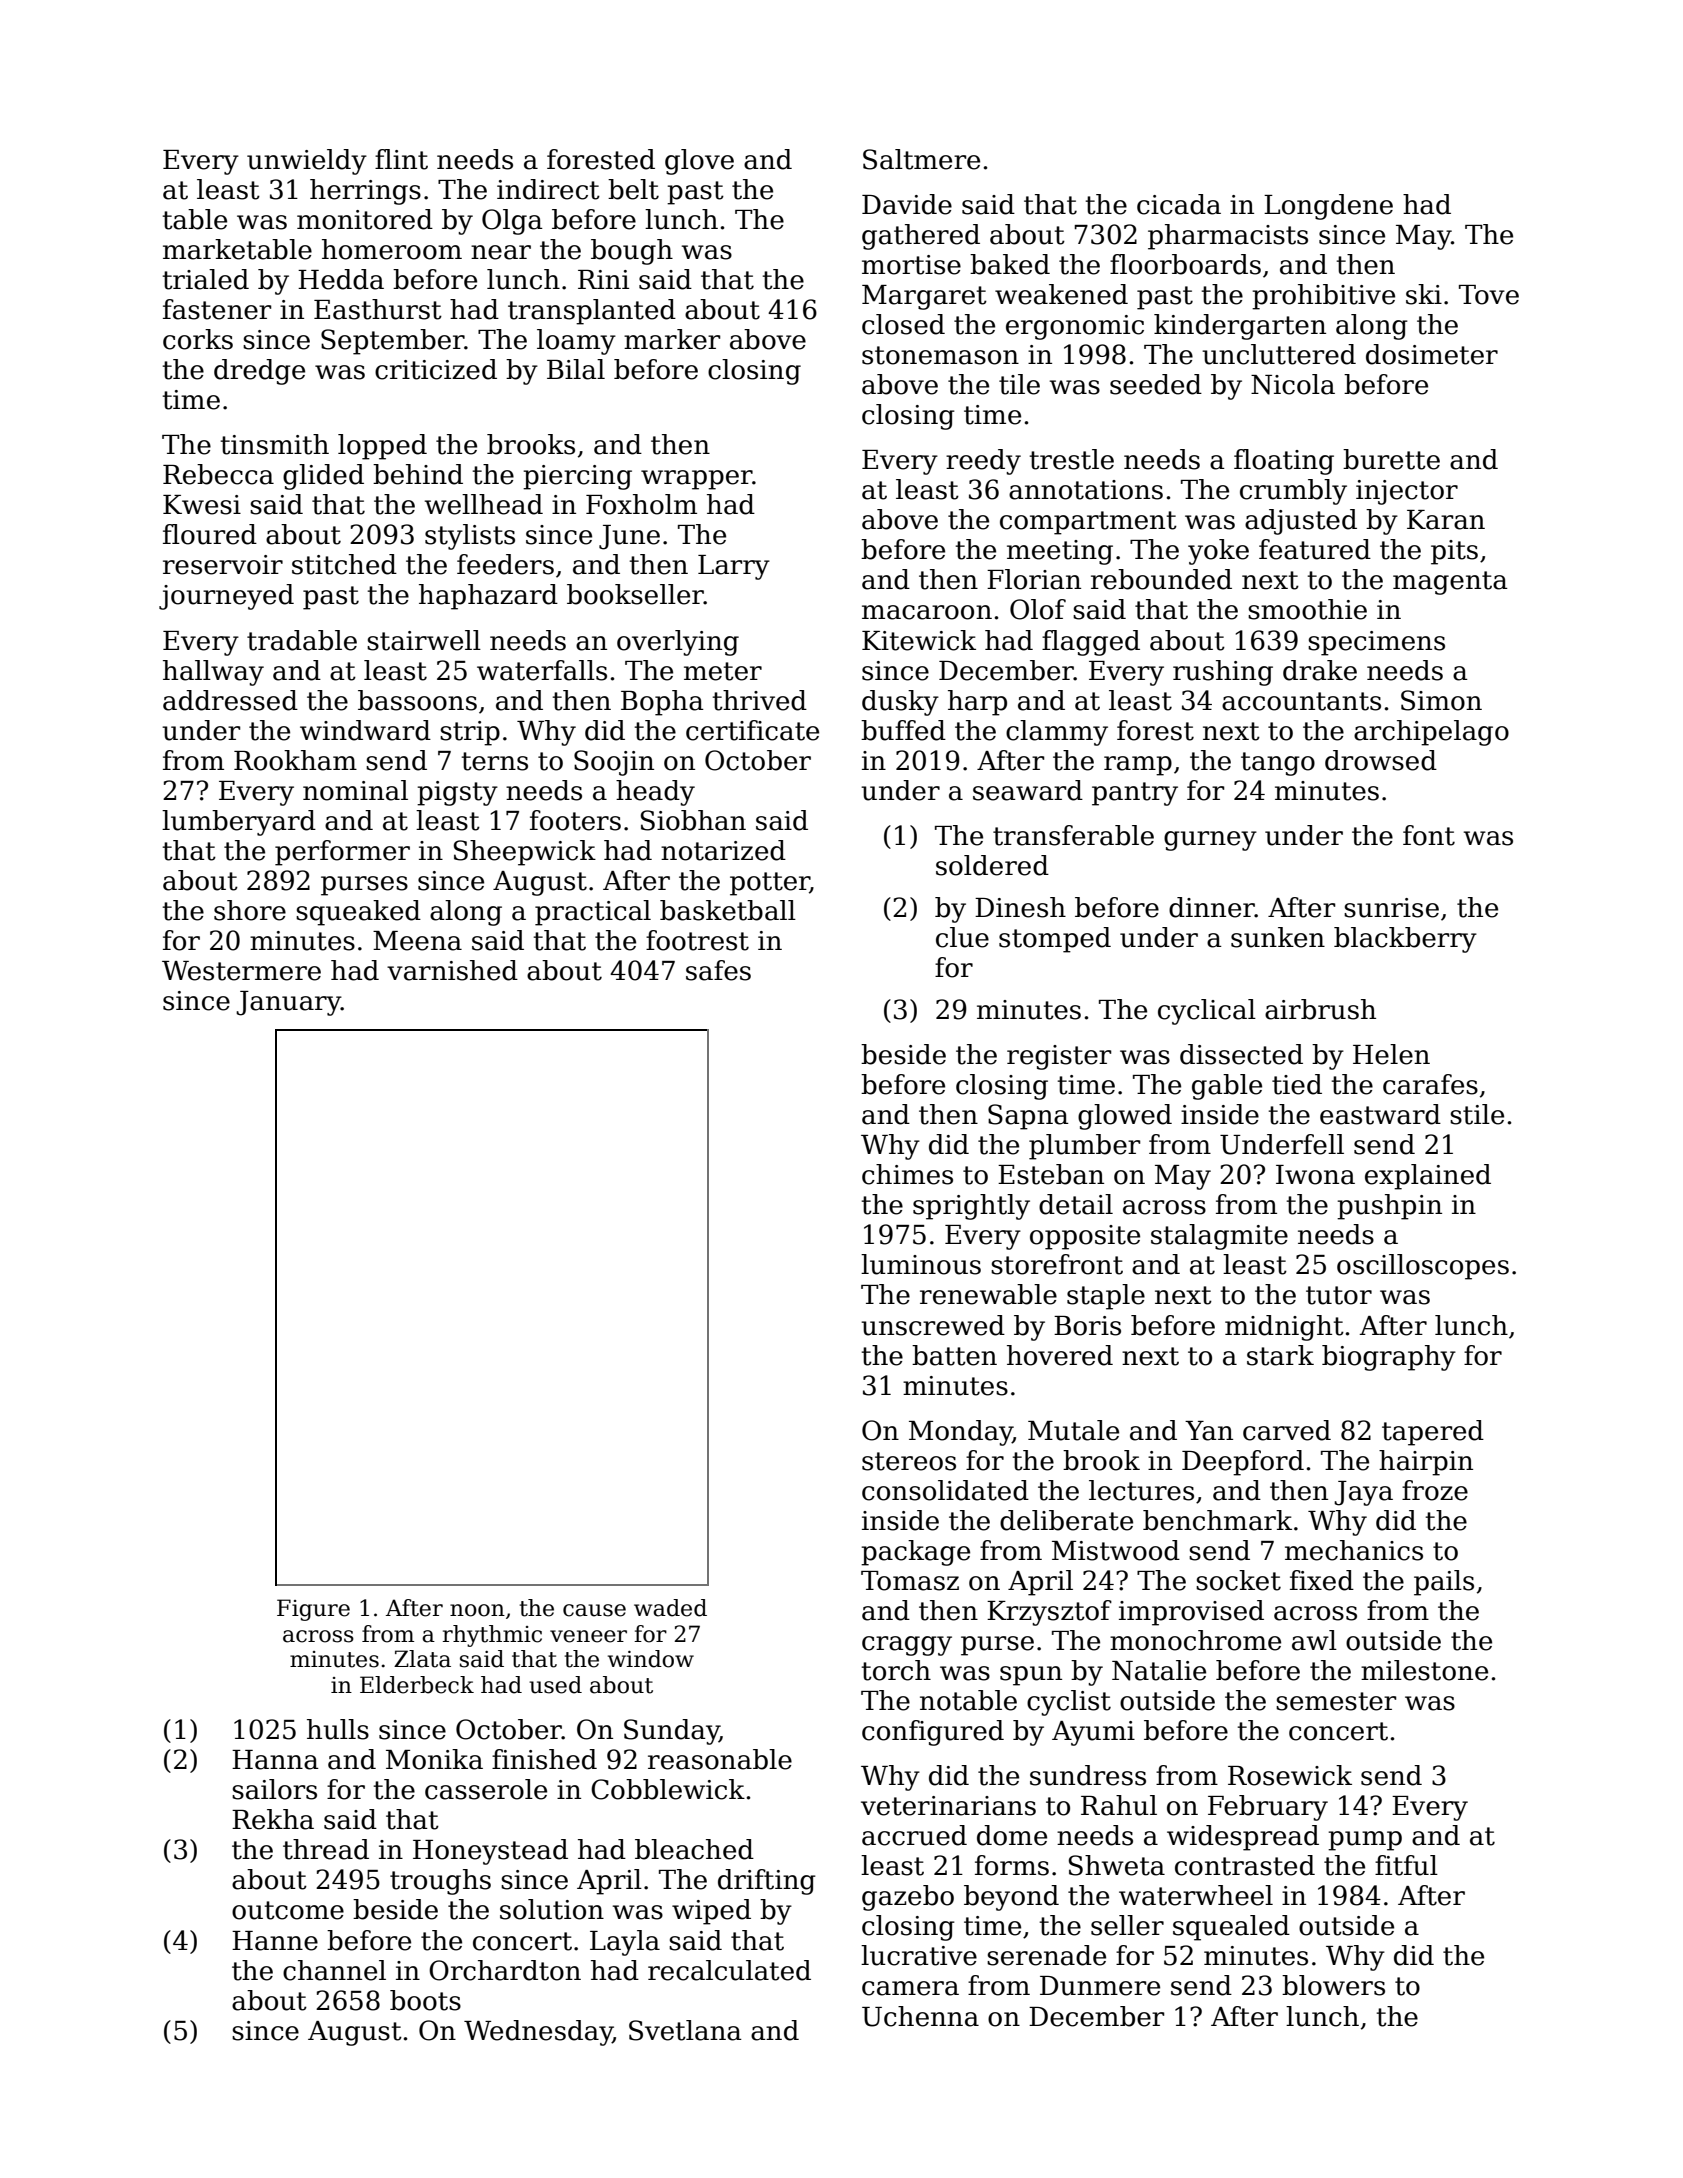 The image size is (1683, 2178). What do you see at coordinates (226, 597) in the page?
I see `journeyed` at bounding box center [226, 597].
